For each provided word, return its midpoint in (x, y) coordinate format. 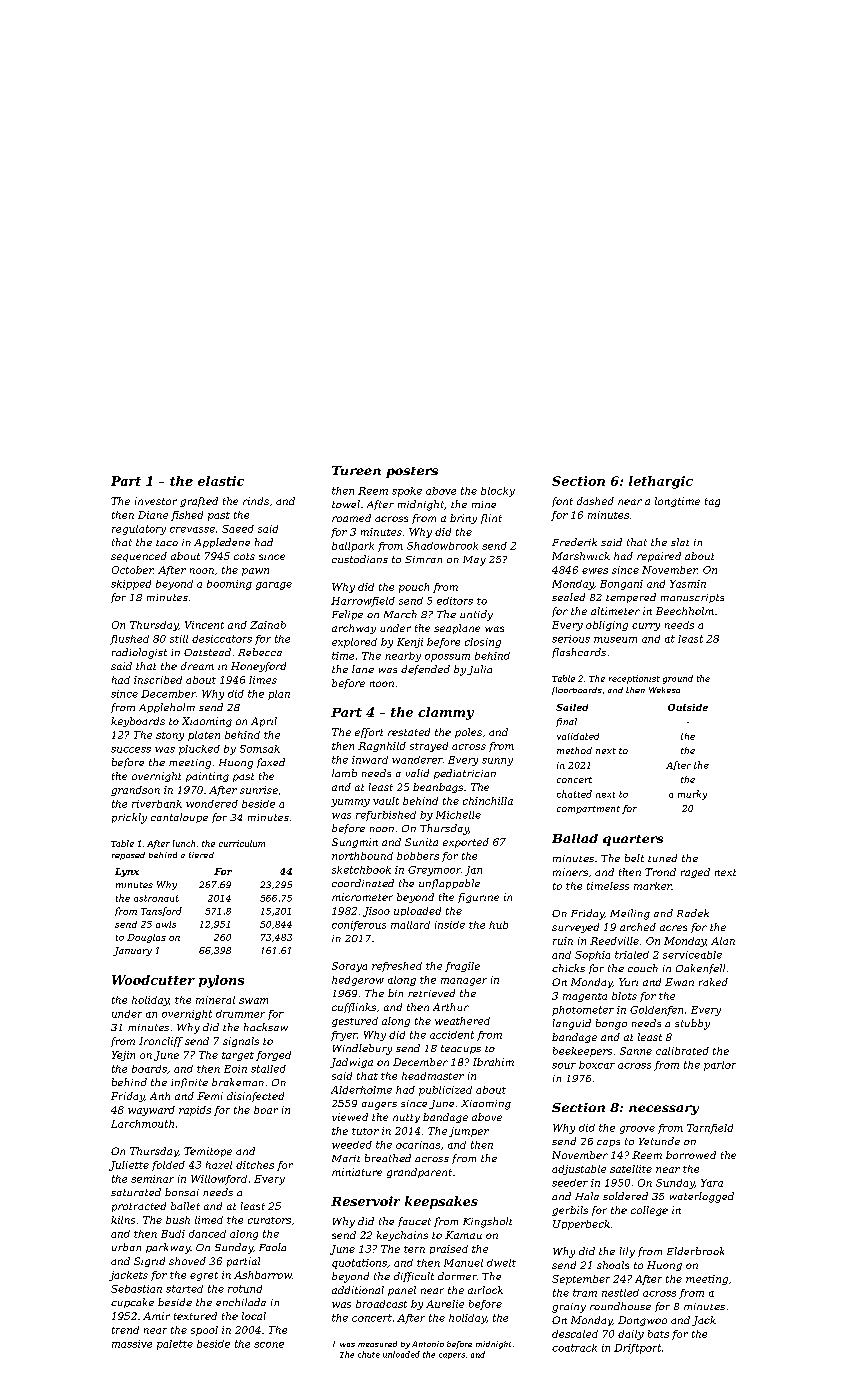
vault (386, 801)
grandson (135, 791)
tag (712, 502)
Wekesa (664, 690)
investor (156, 501)
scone (269, 1345)
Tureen (356, 470)
